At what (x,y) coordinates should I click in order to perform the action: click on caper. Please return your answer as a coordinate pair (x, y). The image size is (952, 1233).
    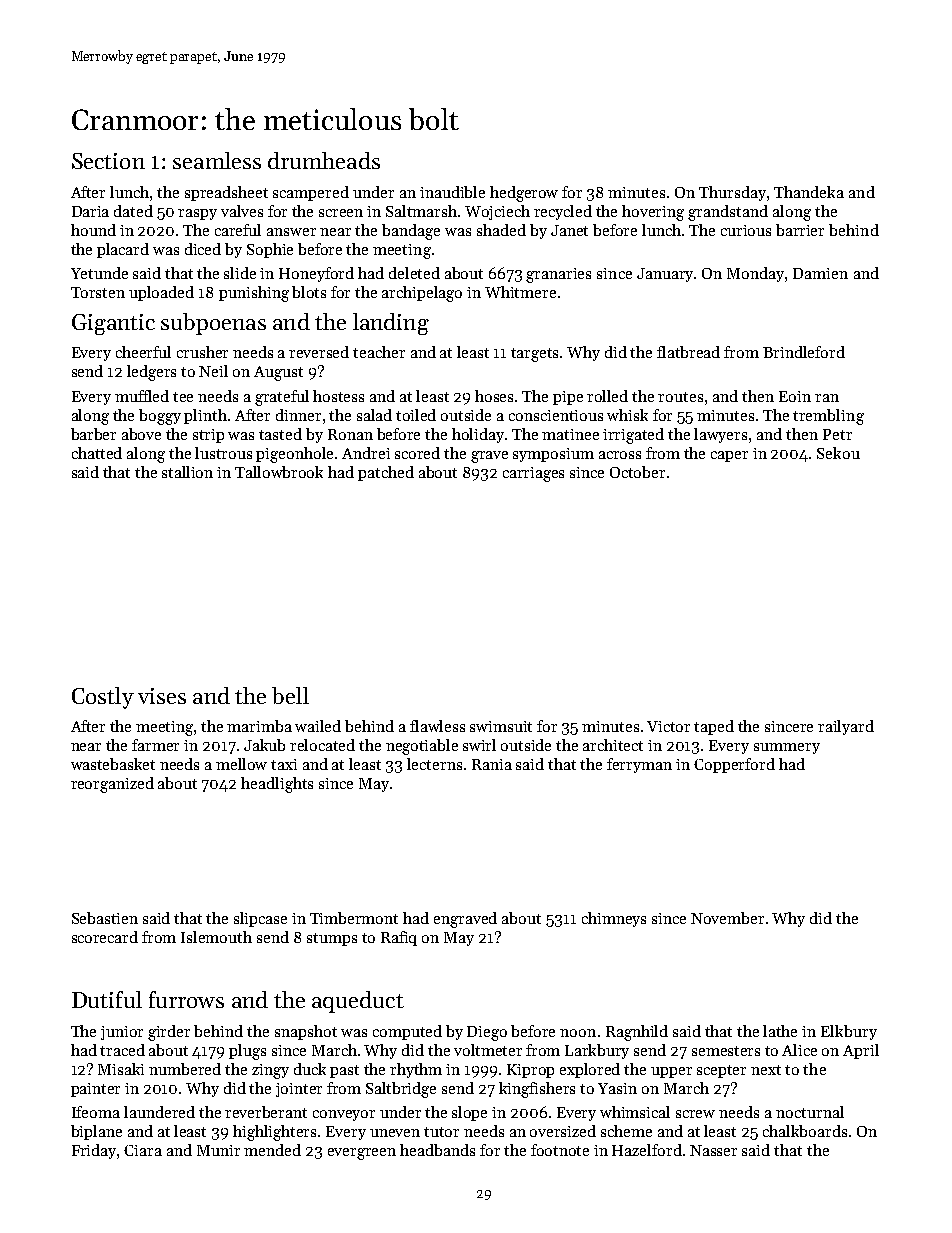
    Looking at the image, I should click on (729, 456).
